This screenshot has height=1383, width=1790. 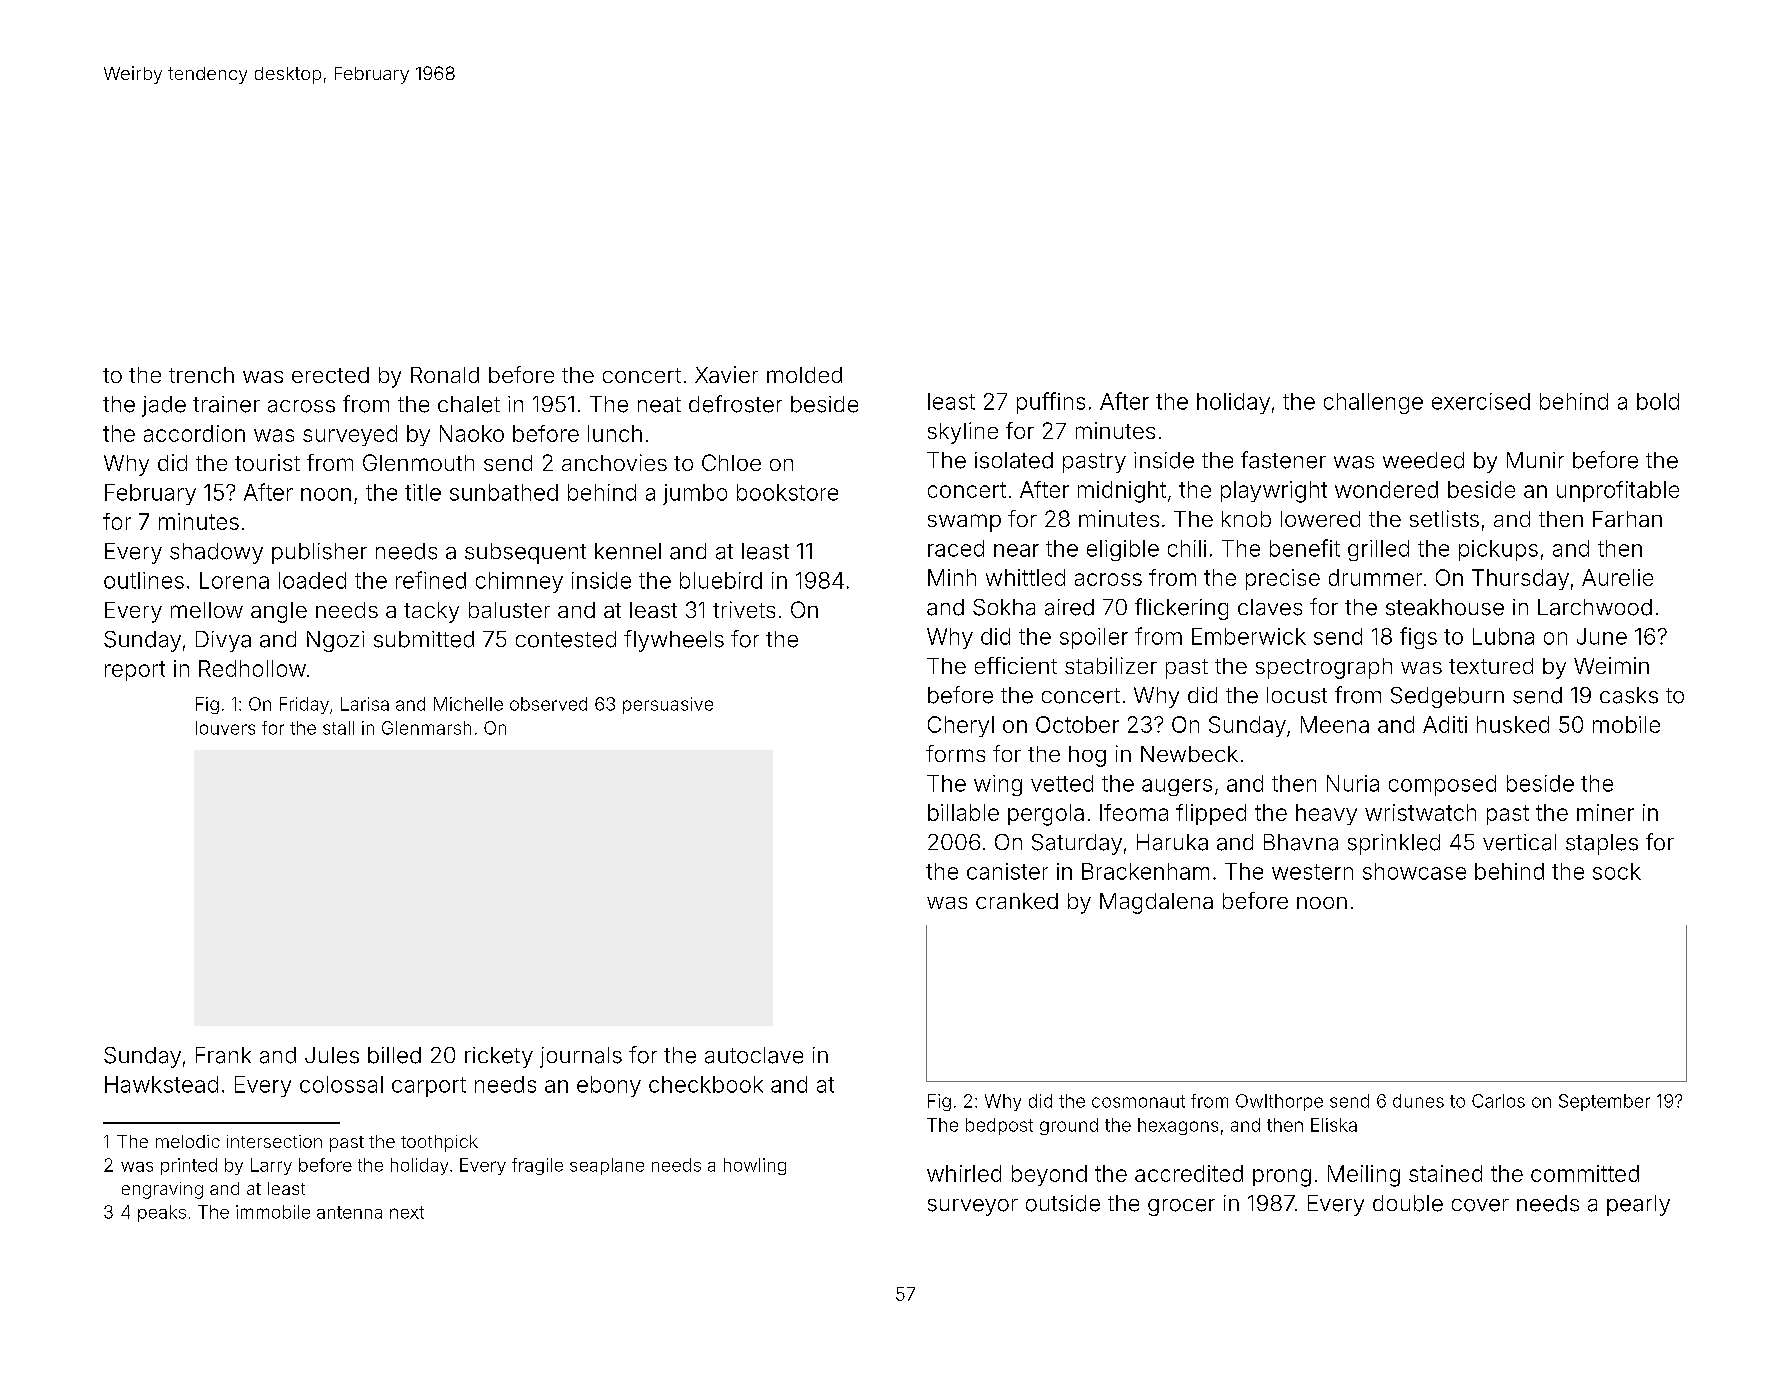 I want to click on bedpost, so click(x=999, y=1126).
